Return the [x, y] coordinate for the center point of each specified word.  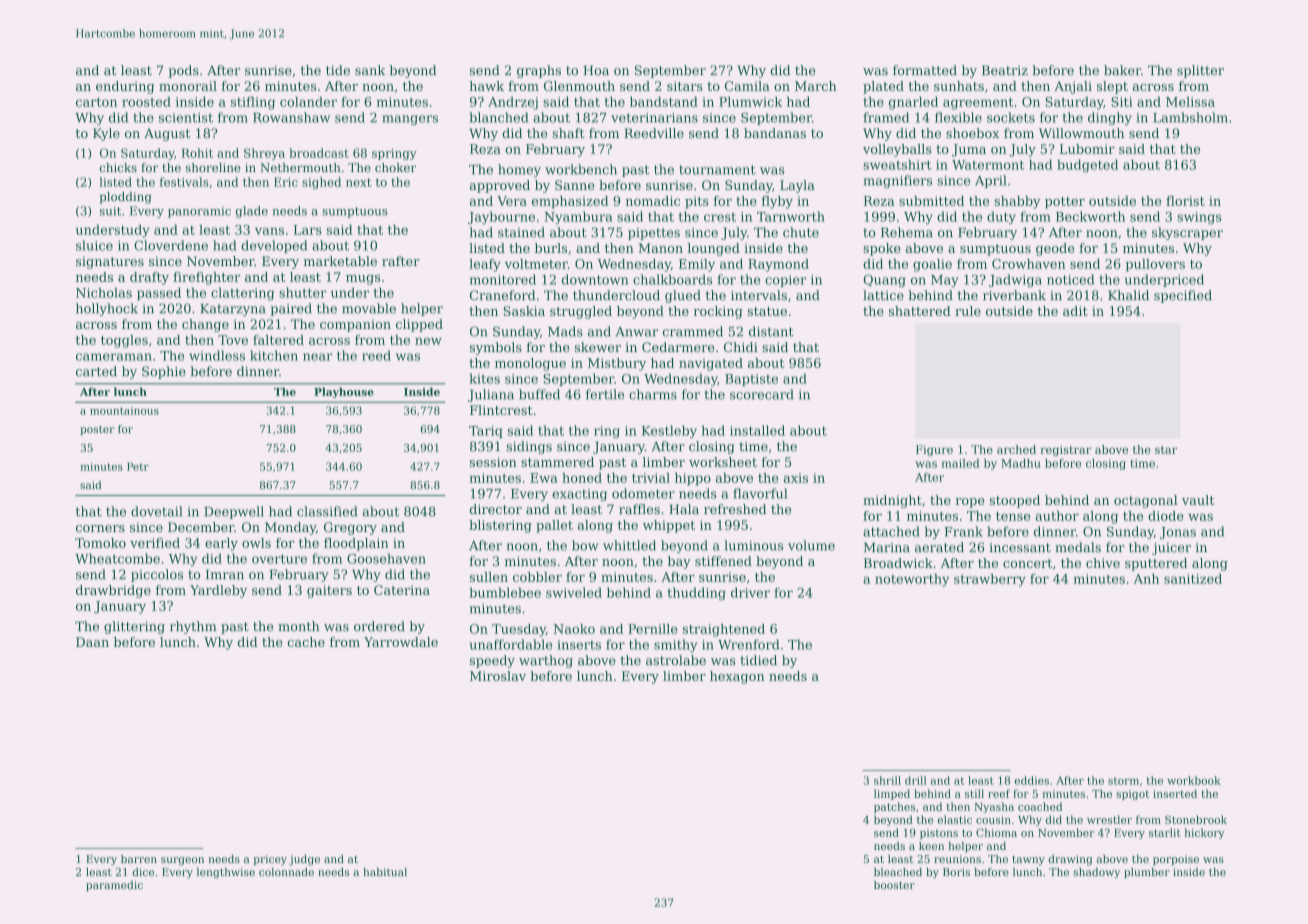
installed [757, 430]
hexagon [737, 677]
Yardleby [218, 591]
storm [1123, 781]
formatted [925, 70]
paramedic [114, 886]
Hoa [596, 70]
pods [183, 71]
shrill [887, 780]
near [318, 357]
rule [968, 311]
